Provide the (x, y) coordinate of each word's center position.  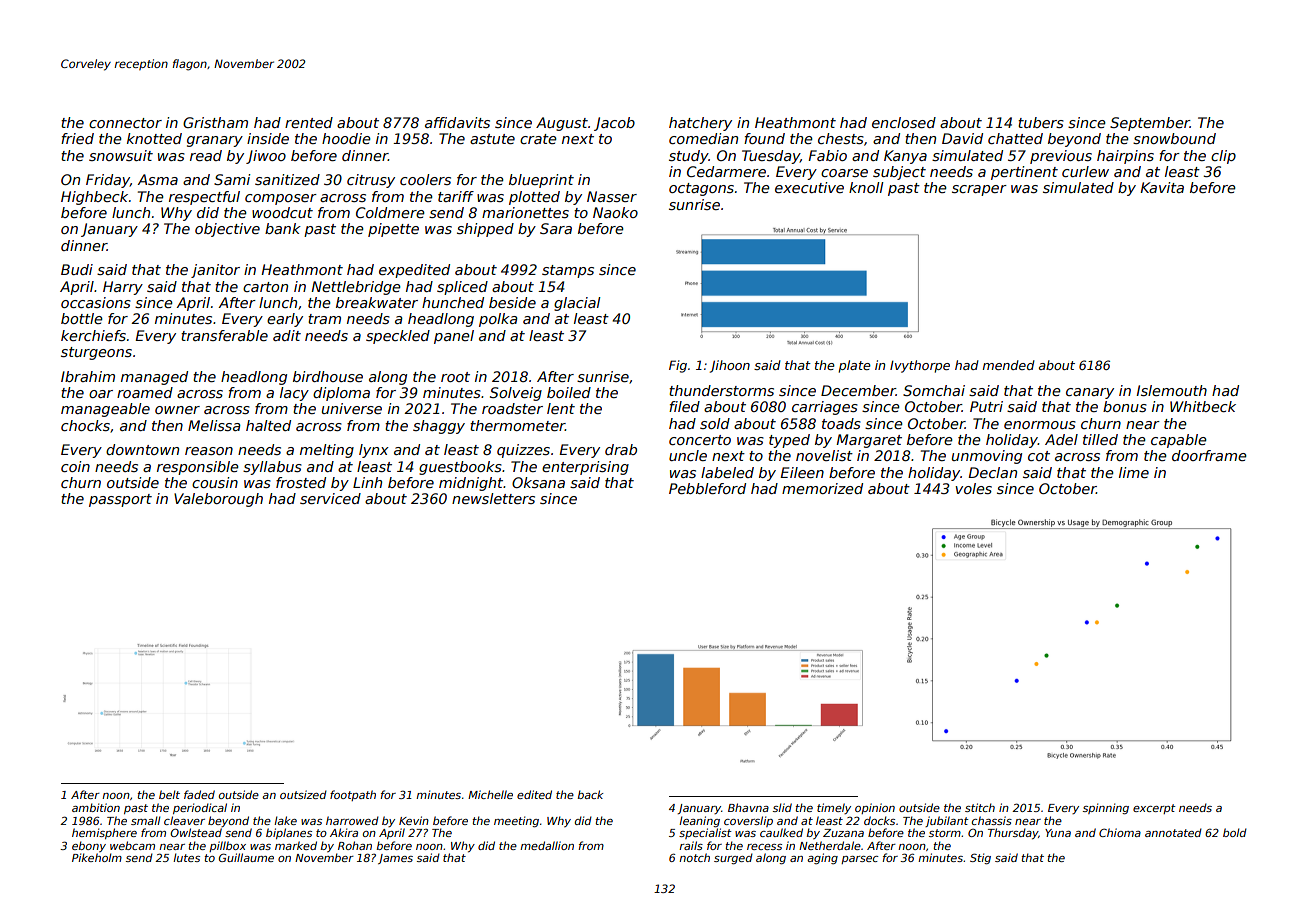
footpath (353, 795)
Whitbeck (1203, 406)
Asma (158, 179)
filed (684, 406)
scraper (979, 190)
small (145, 820)
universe (352, 408)
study (688, 157)
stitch (980, 807)
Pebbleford (707, 488)
